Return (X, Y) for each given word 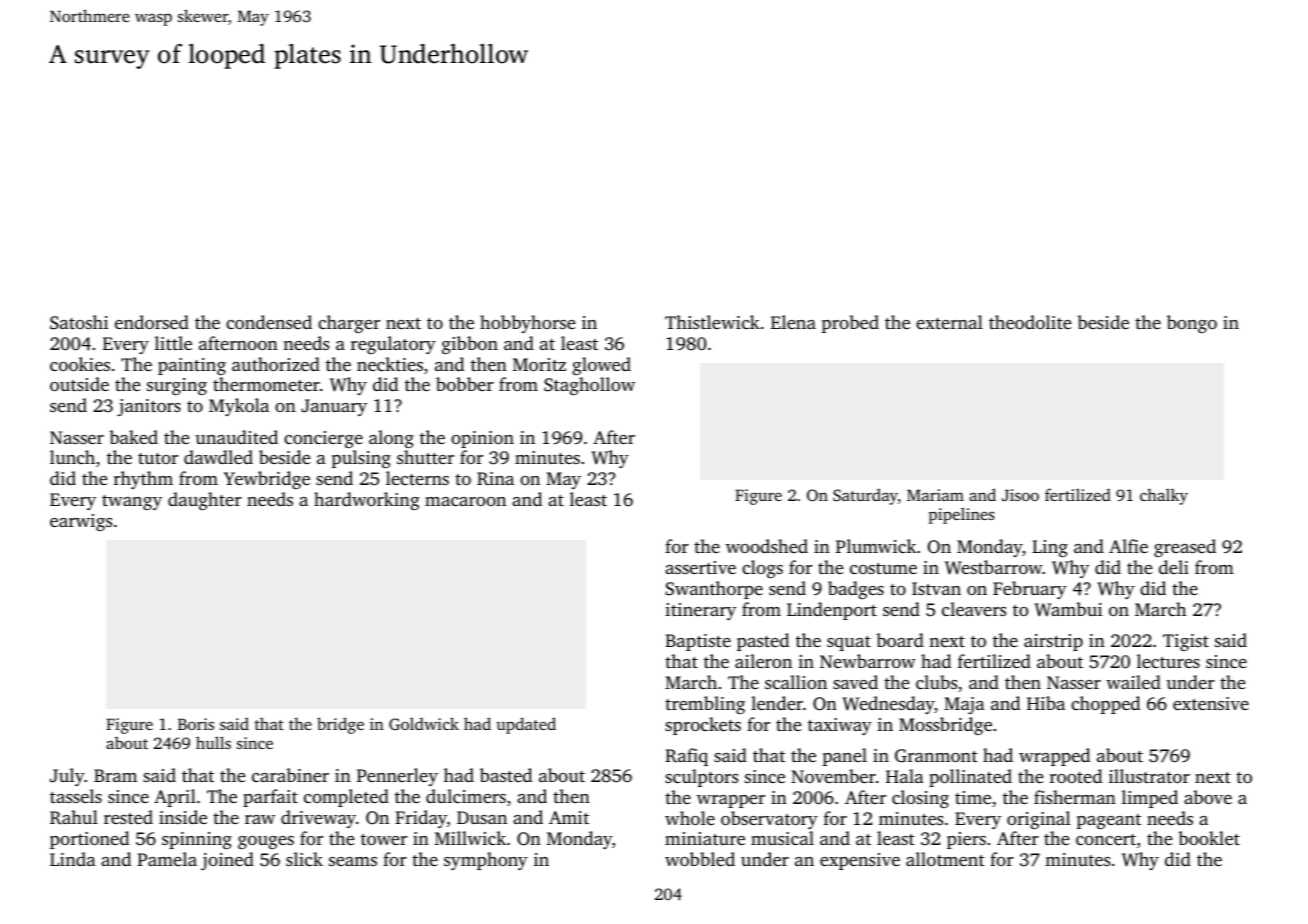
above (1208, 797)
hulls (213, 742)
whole (690, 818)
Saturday (865, 496)
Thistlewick (712, 322)
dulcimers (466, 796)
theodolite (1030, 322)
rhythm (143, 480)
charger (349, 324)
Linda (73, 859)
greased (1185, 548)
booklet (1209, 838)
